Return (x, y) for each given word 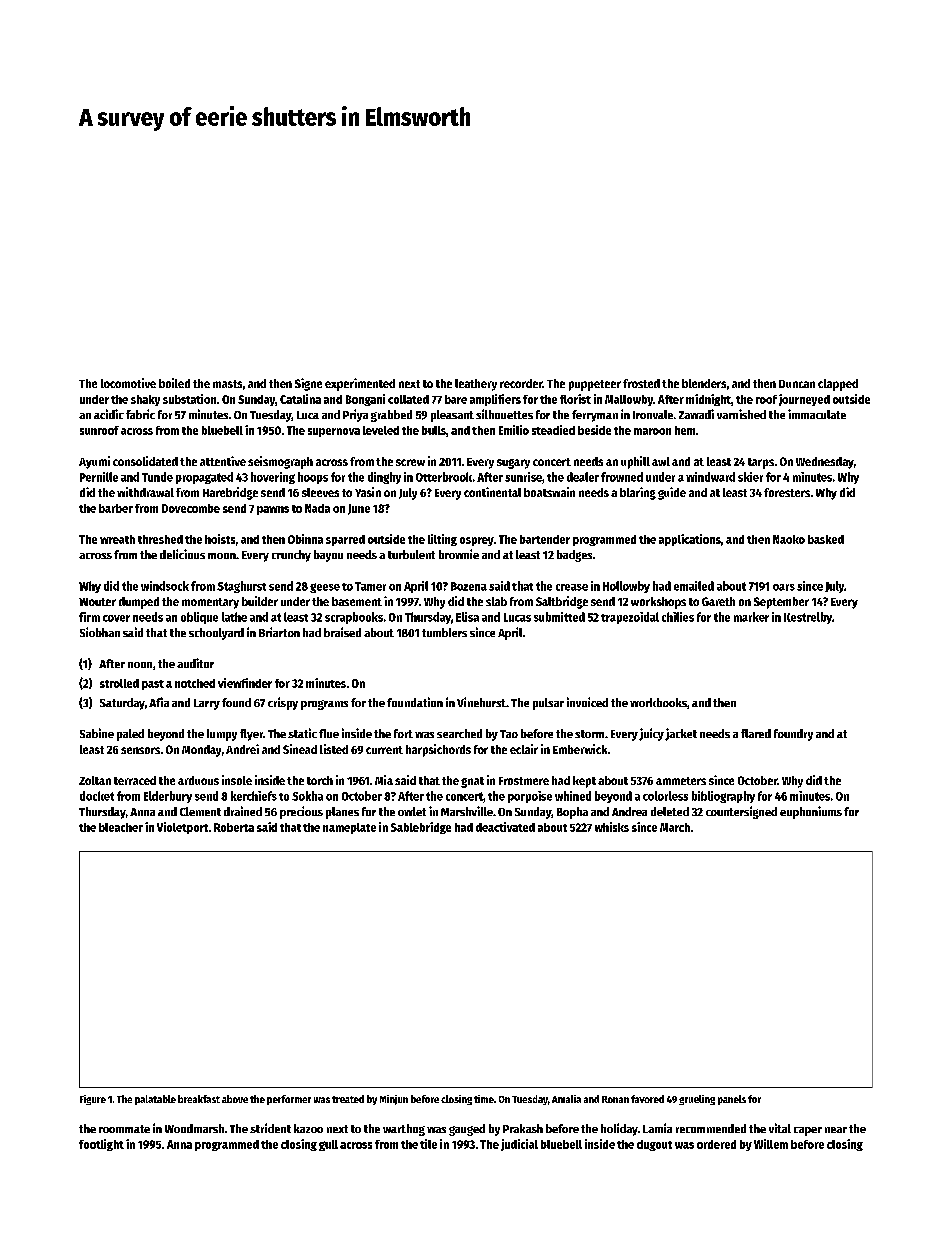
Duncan (797, 384)
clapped (838, 385)
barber (116, 508)
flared (756, 733)
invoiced (587, 702)
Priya (355, 415)
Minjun (394, 1100)
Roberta (234, 827)
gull (328, 1145)
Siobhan (100, 632)
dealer (583, 477)
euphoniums (811, 812)
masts (227, 384)
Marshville (467, 811)
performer (289, 1100)
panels (732, 1100)
